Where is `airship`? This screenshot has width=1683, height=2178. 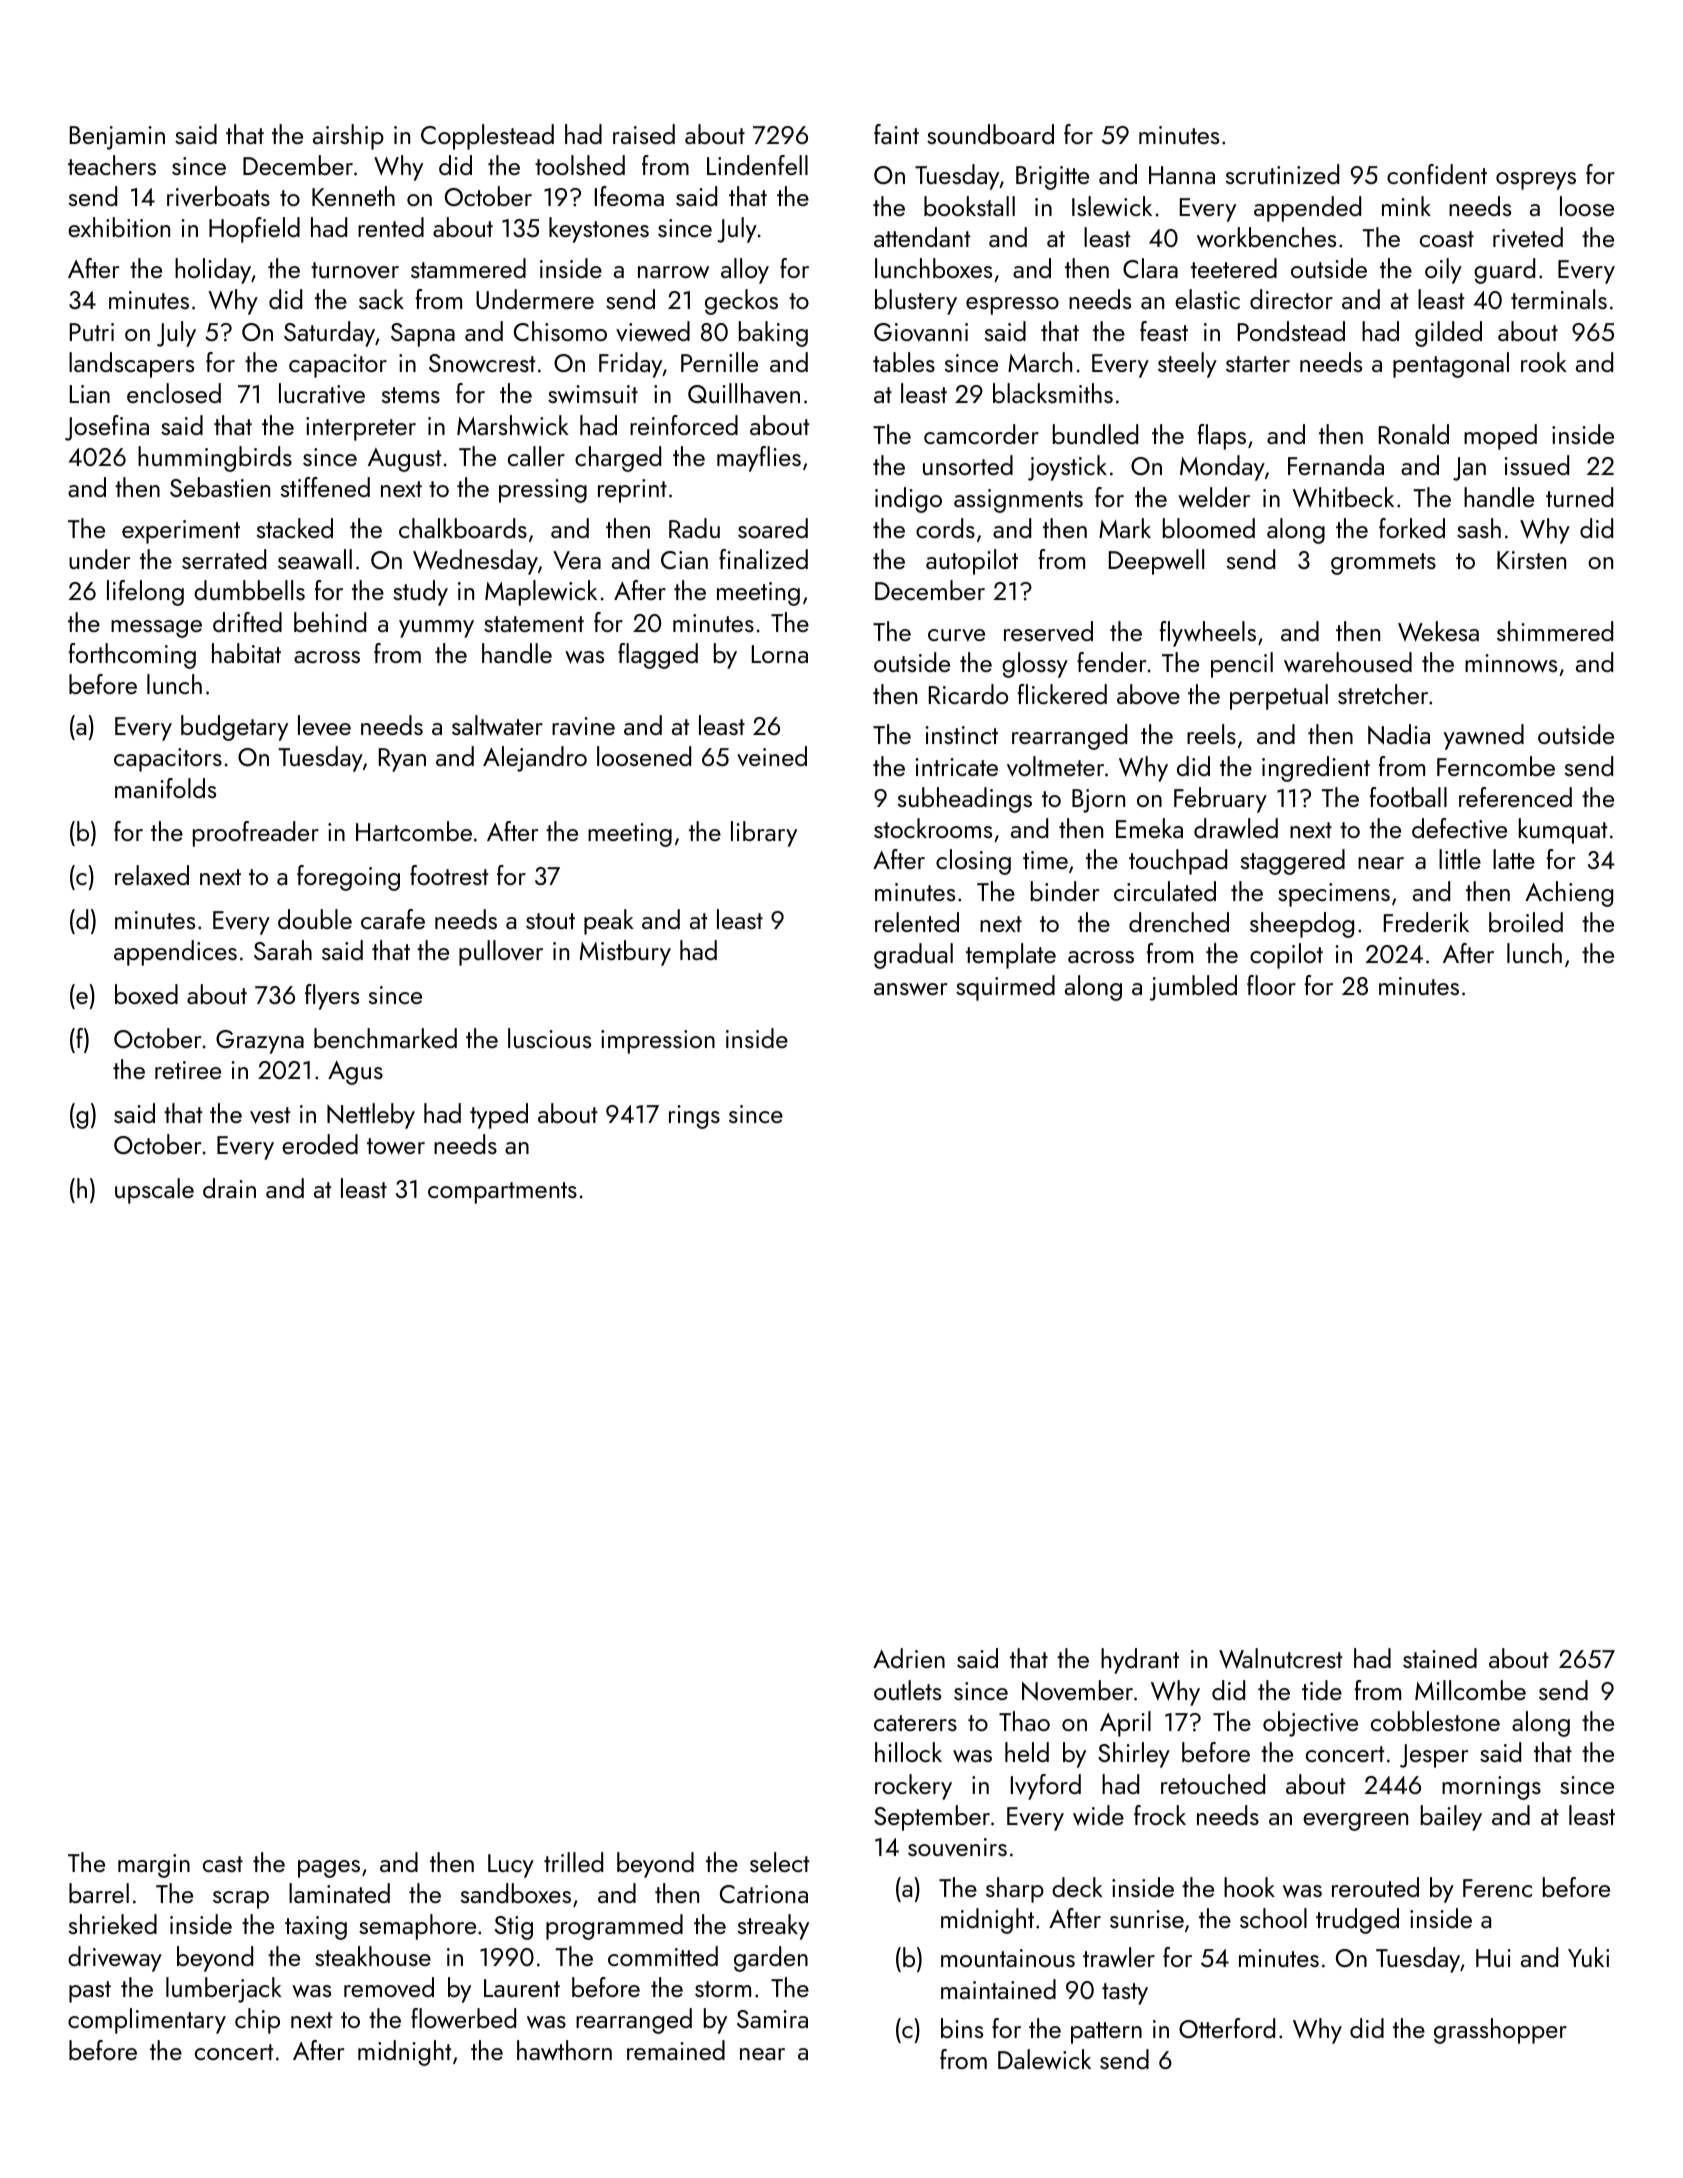
airship is located at coordinates (348, 137).
